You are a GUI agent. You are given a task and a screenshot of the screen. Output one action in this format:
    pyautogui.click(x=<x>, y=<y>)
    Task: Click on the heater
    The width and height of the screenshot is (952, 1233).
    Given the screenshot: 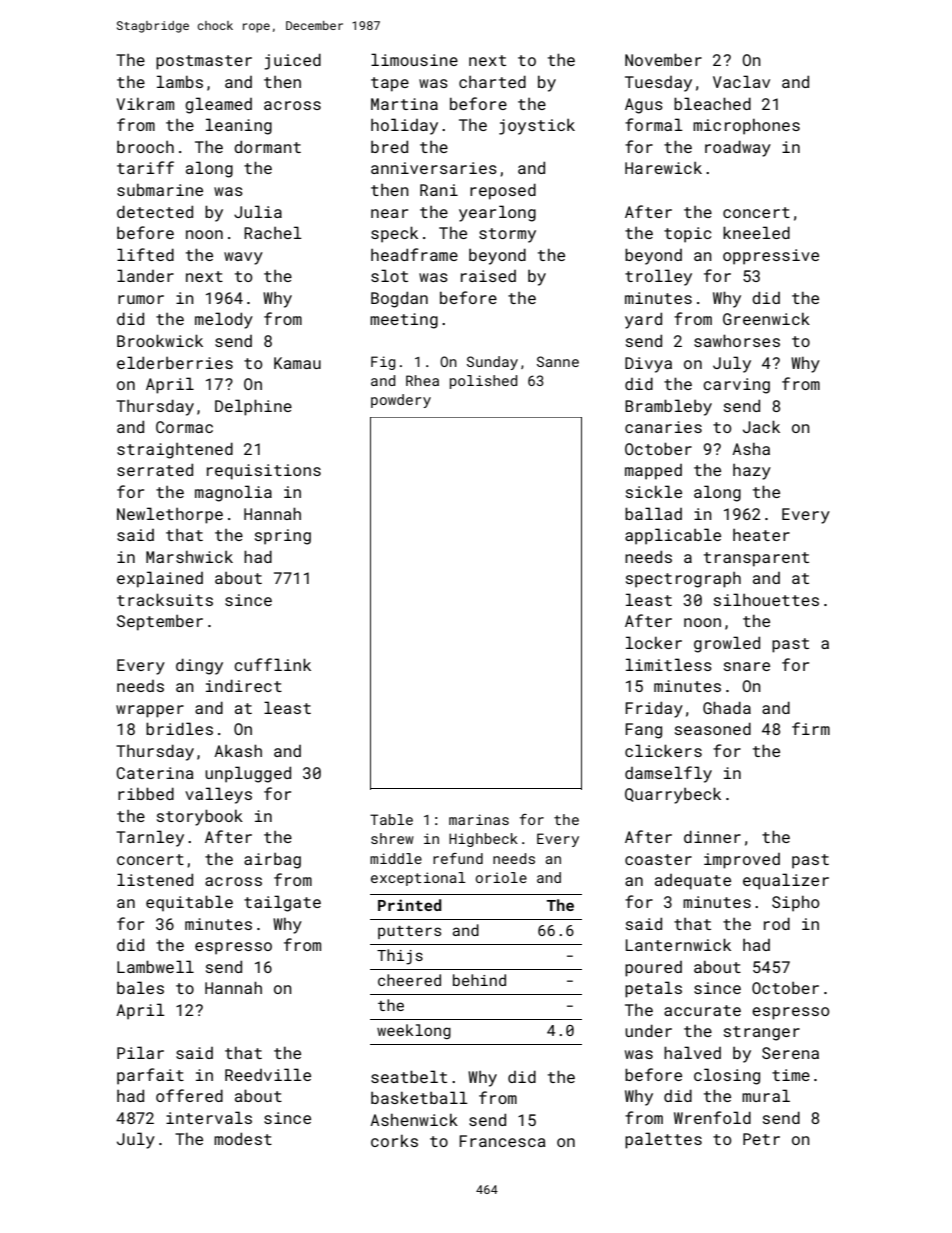 What is the action you would take?
    pyautogui.click(x=761, y=535)
